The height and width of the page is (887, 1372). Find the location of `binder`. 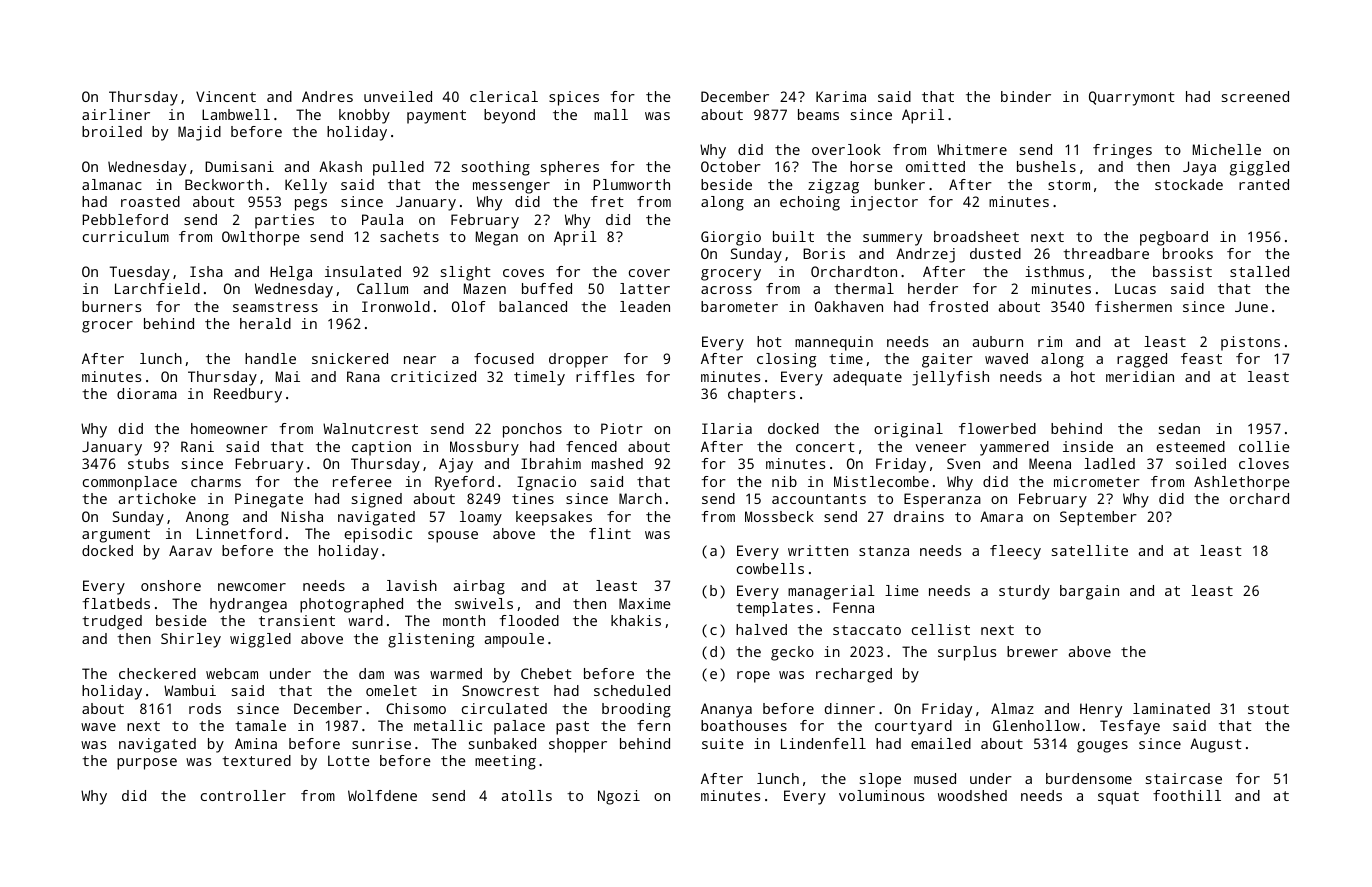

binder is located at coordinates (1026, 96).
